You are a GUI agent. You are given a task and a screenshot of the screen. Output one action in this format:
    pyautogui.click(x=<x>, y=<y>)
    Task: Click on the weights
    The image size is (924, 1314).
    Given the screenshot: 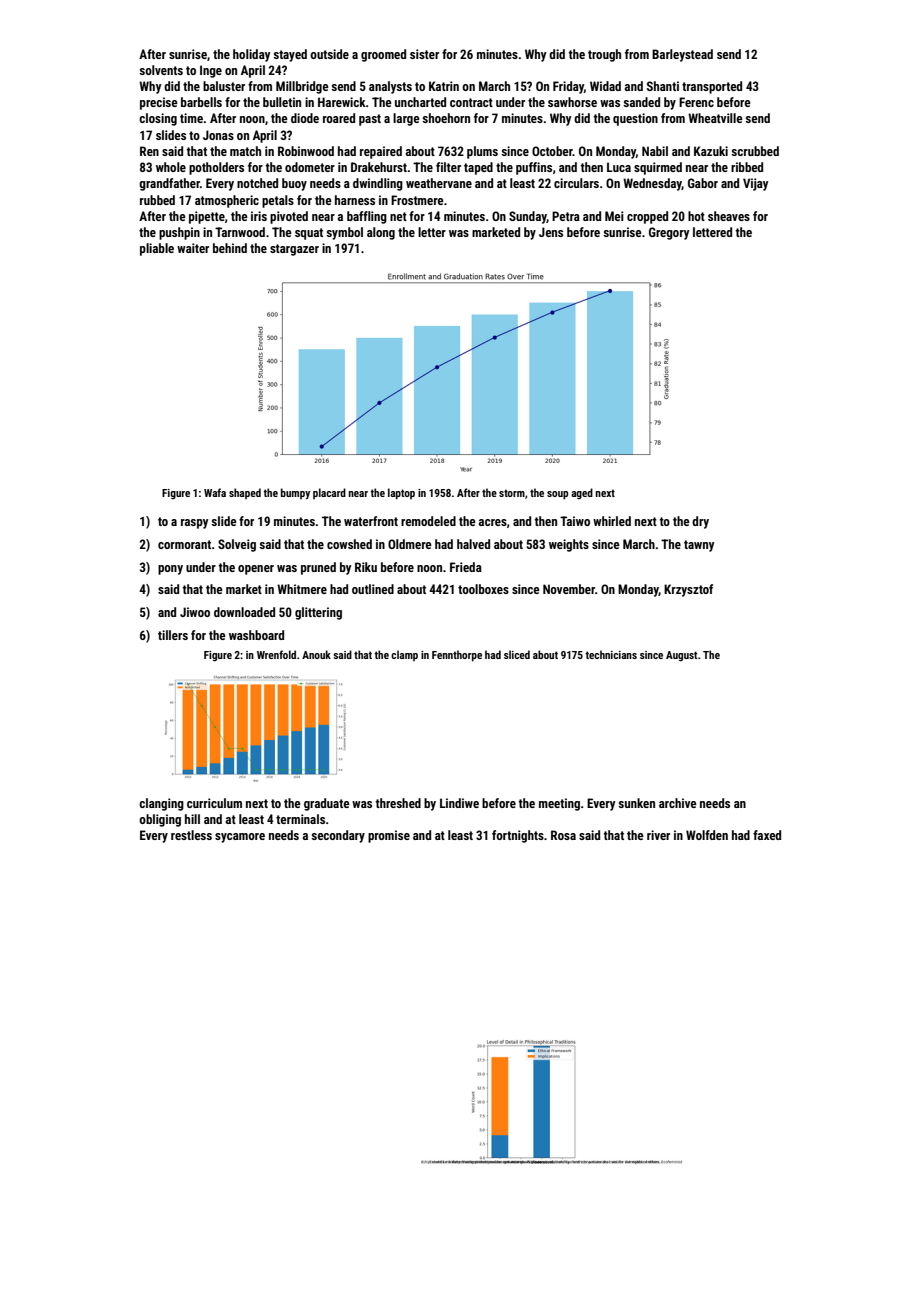 What is the action you would take?
    pyautogui.click(x=569, y=545)
